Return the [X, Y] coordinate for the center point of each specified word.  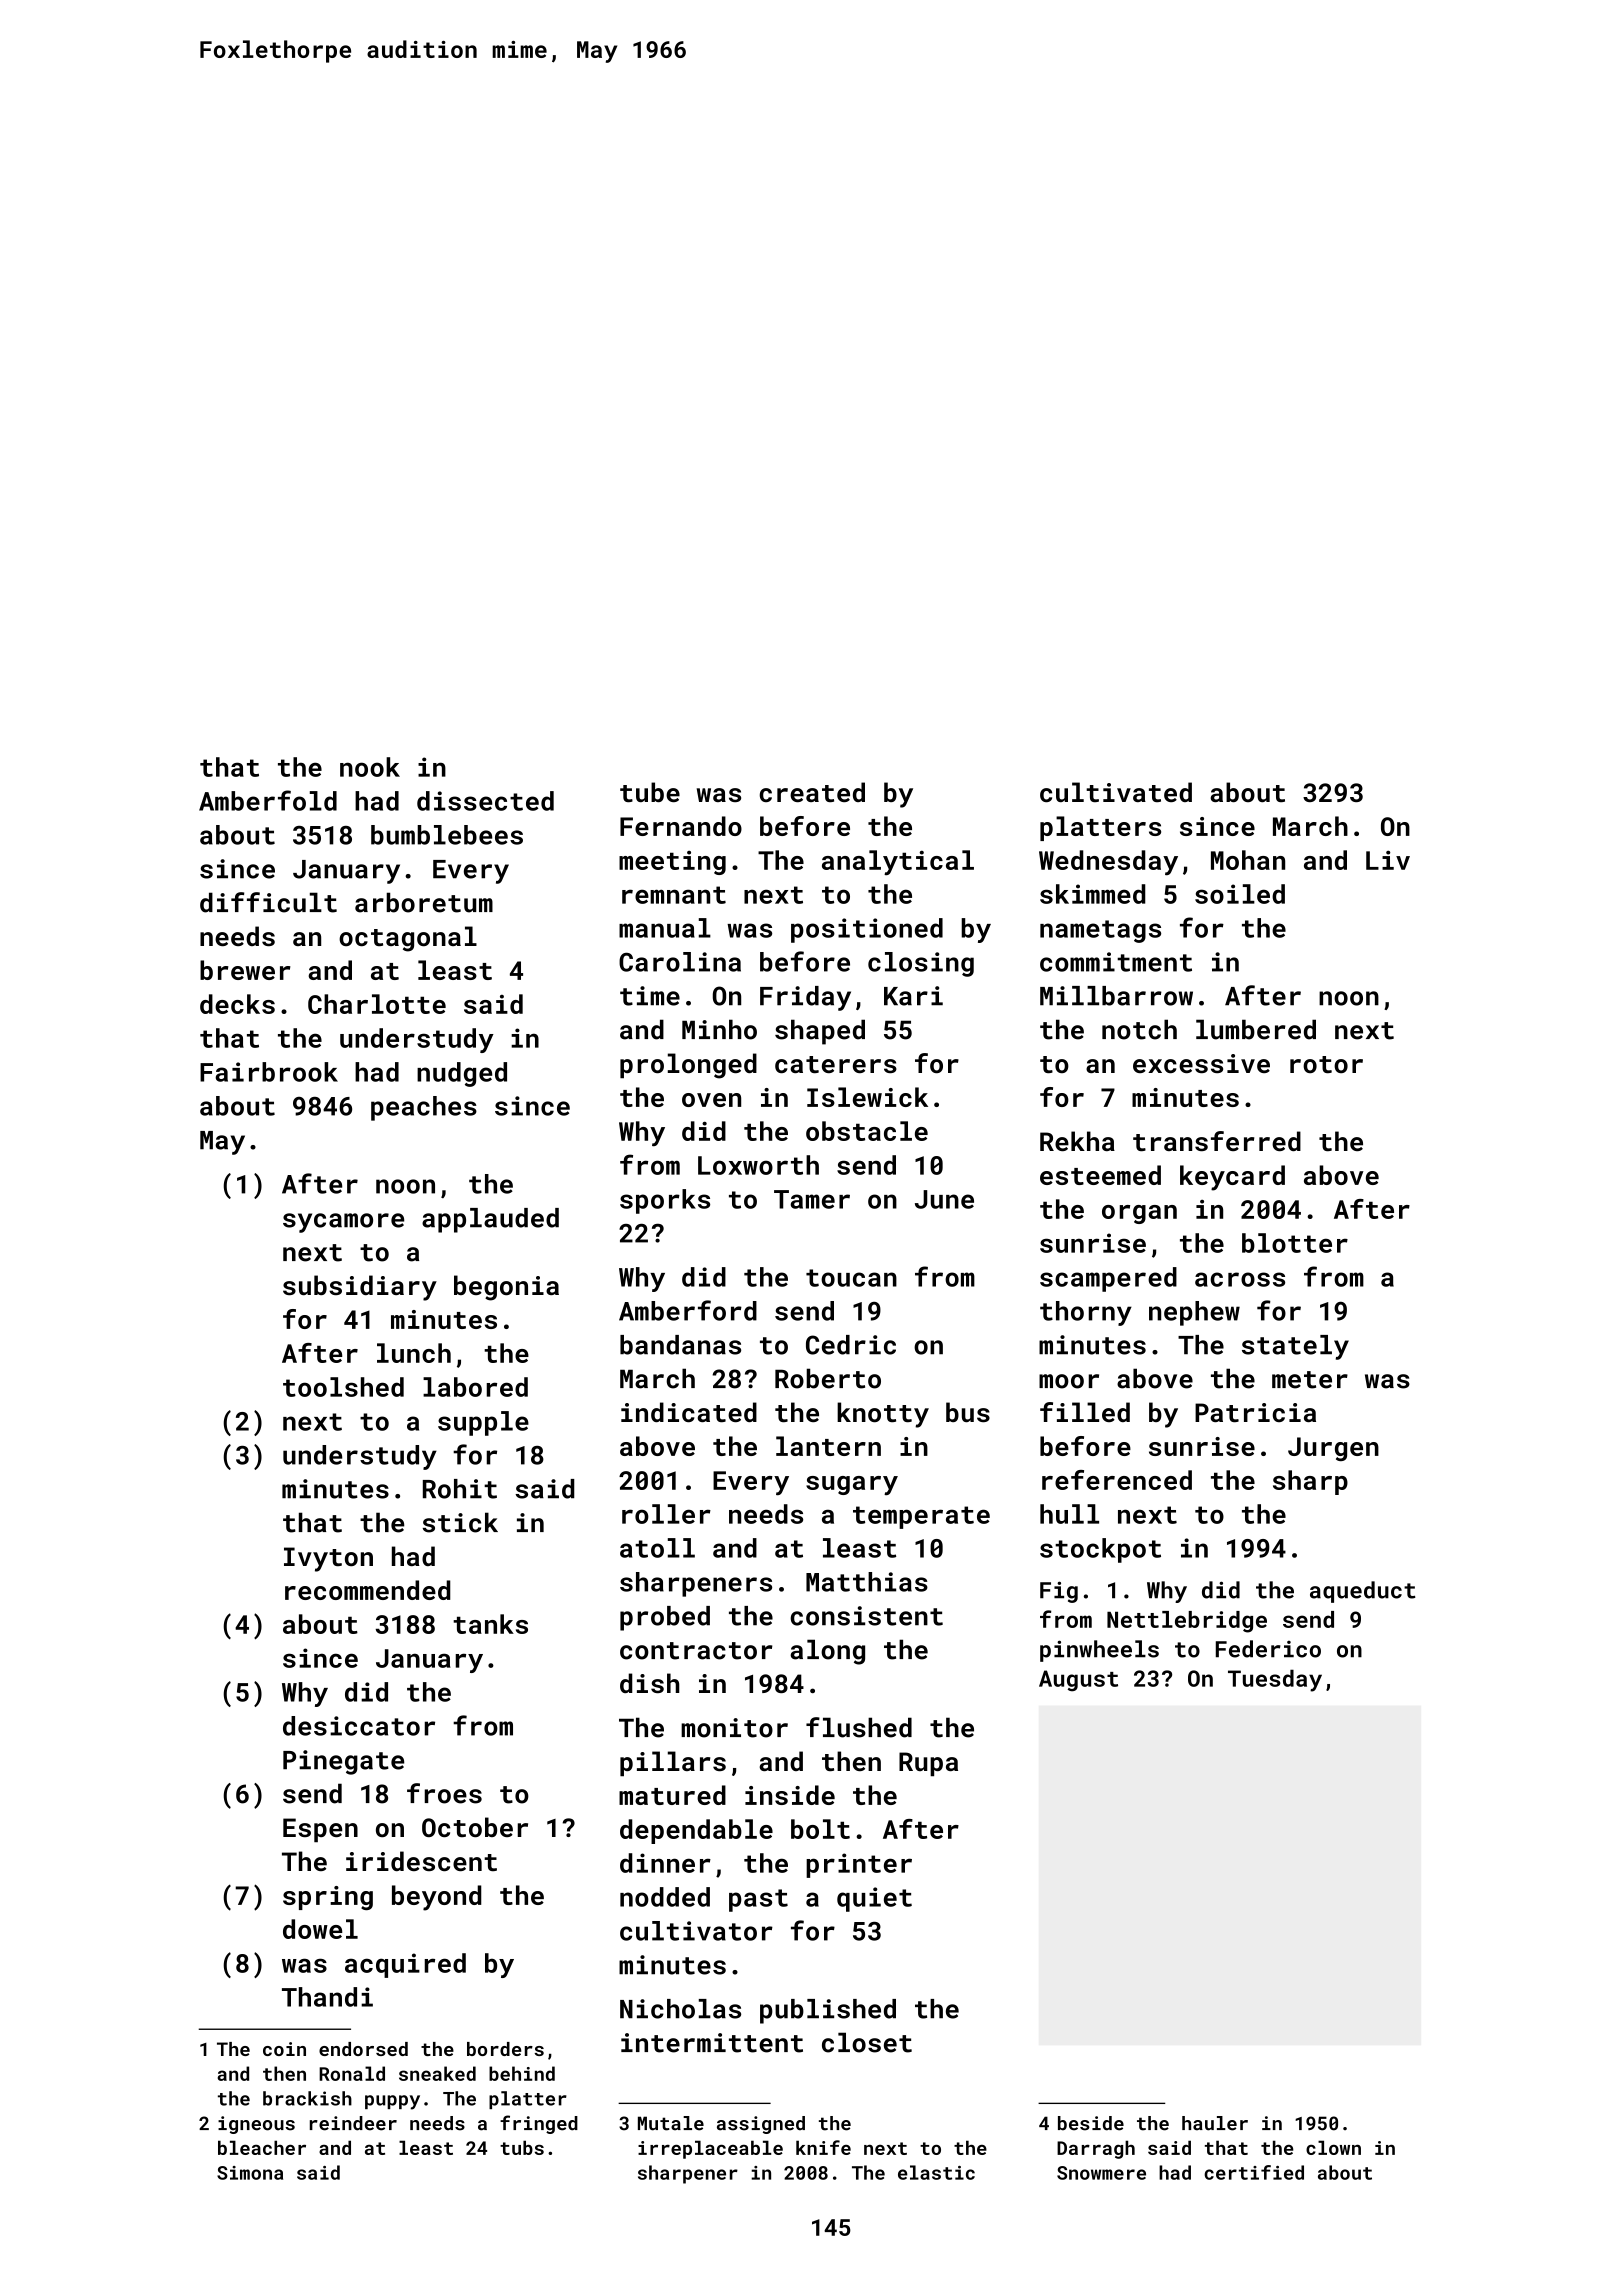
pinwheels [1099, 1651]
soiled [1240, 894]
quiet [874, 1899]
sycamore [343, 1223]
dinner [665, 1863]
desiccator [359, 1726]
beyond [437, 1898]
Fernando [681, 826]
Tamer [812, 1199]
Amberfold [268, 800]
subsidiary [360, 1288]
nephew [1194, 1313]
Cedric [851, 1345]
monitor [734, 1728]
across [1240, 1279]
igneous [256, 2125]
